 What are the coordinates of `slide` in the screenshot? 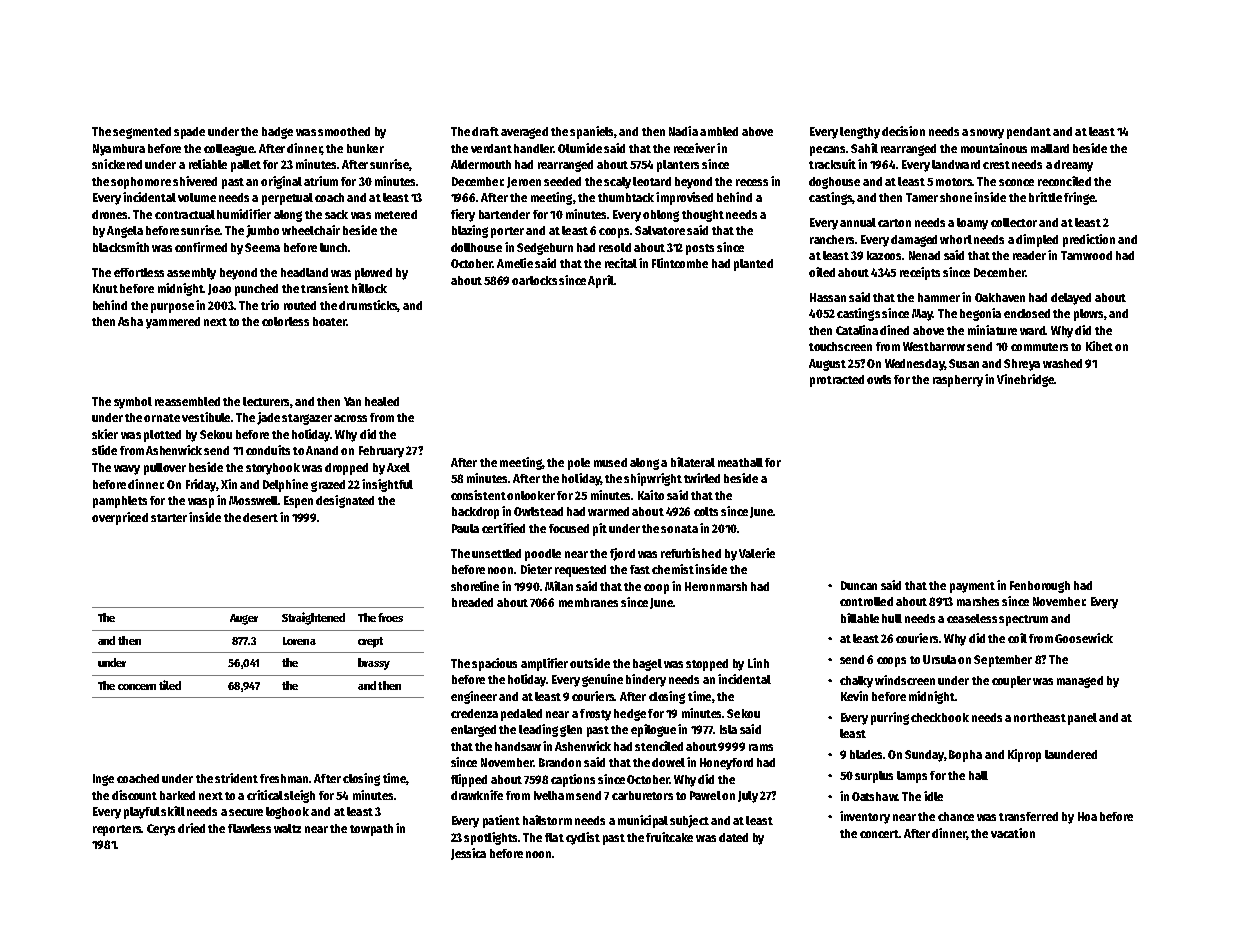 It's located at (104, 450).
